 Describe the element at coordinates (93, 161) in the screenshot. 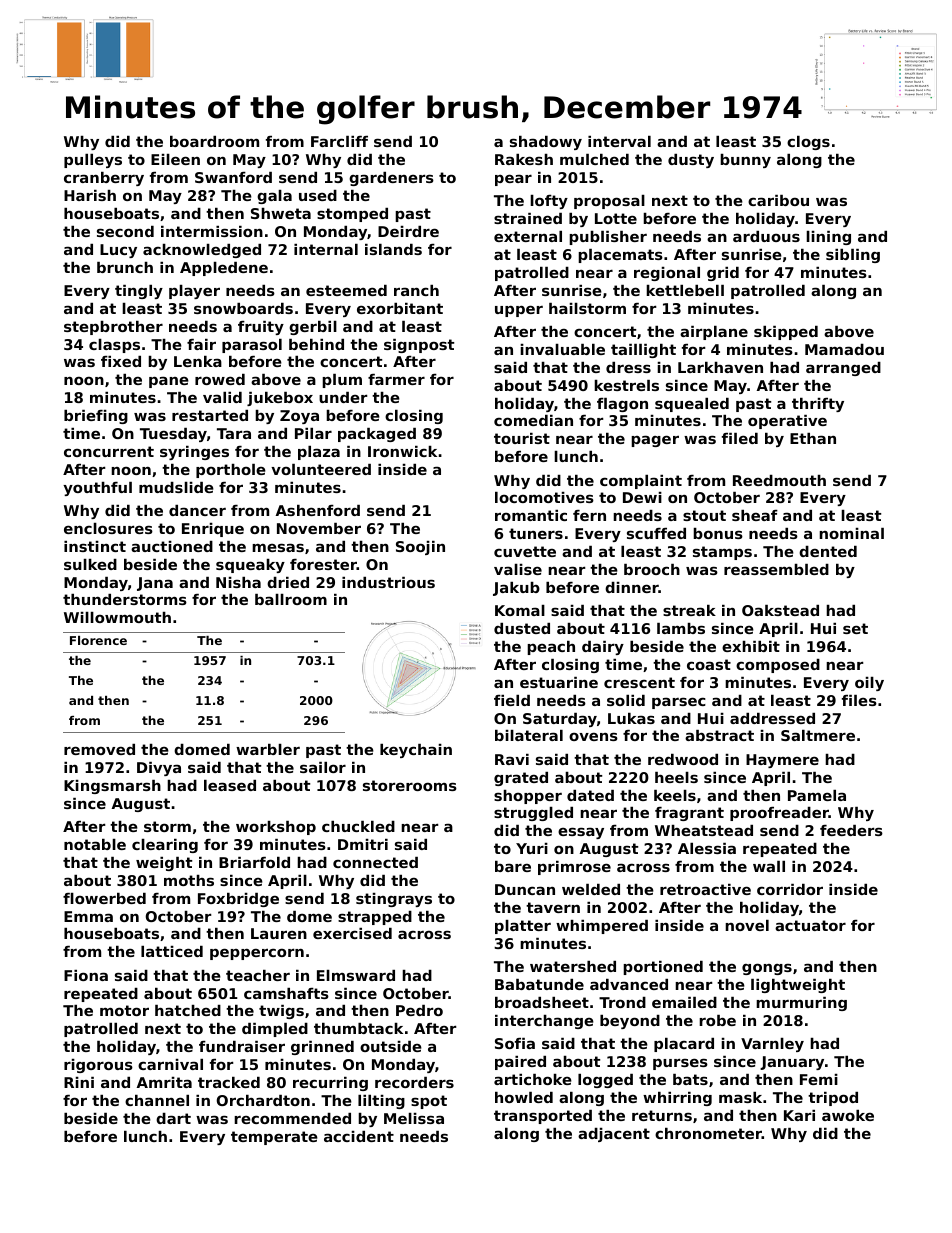

I see `pulleys` at that location.
